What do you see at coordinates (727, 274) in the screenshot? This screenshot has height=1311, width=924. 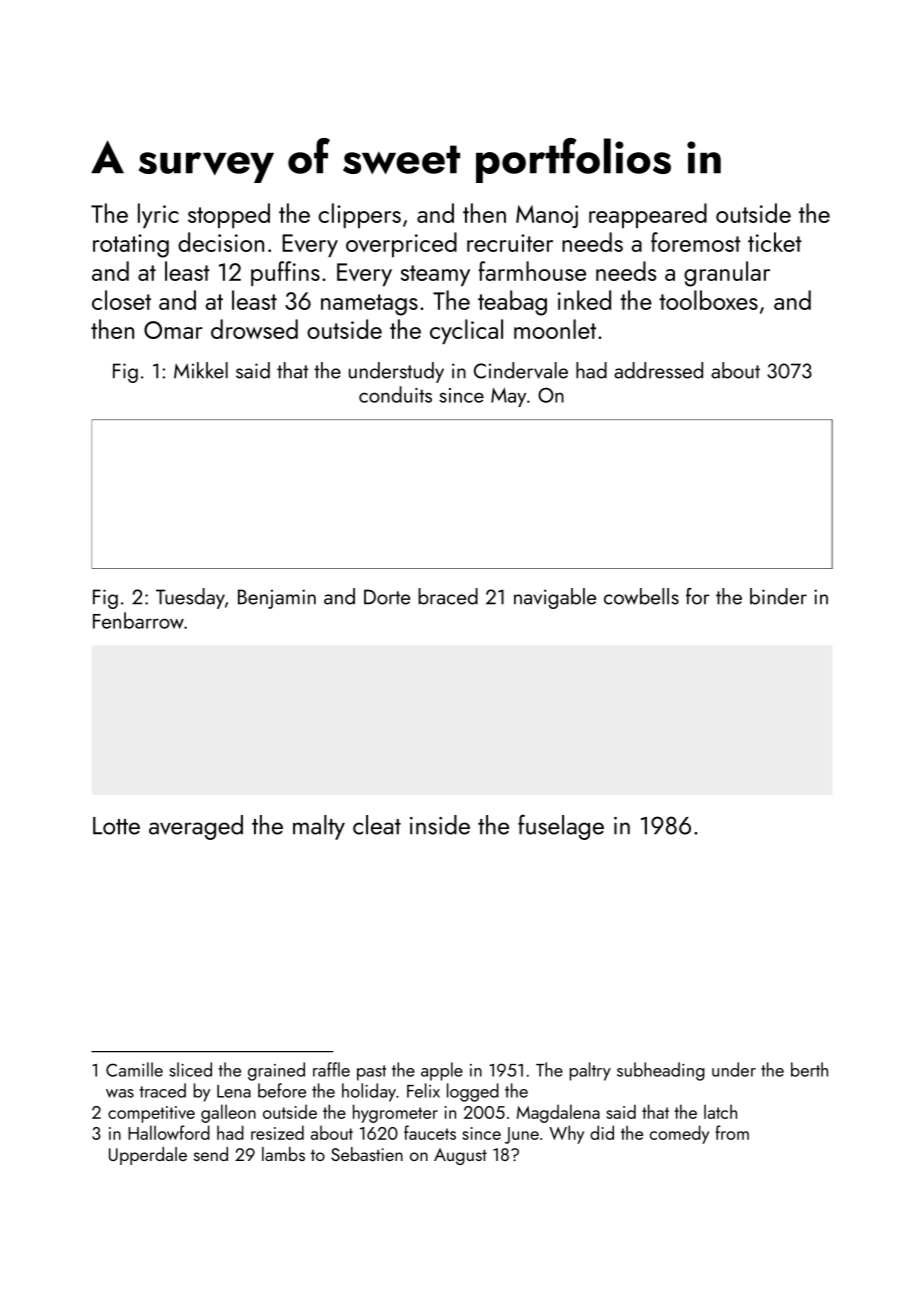 I see `granular` at bounding box center [727, 274].
